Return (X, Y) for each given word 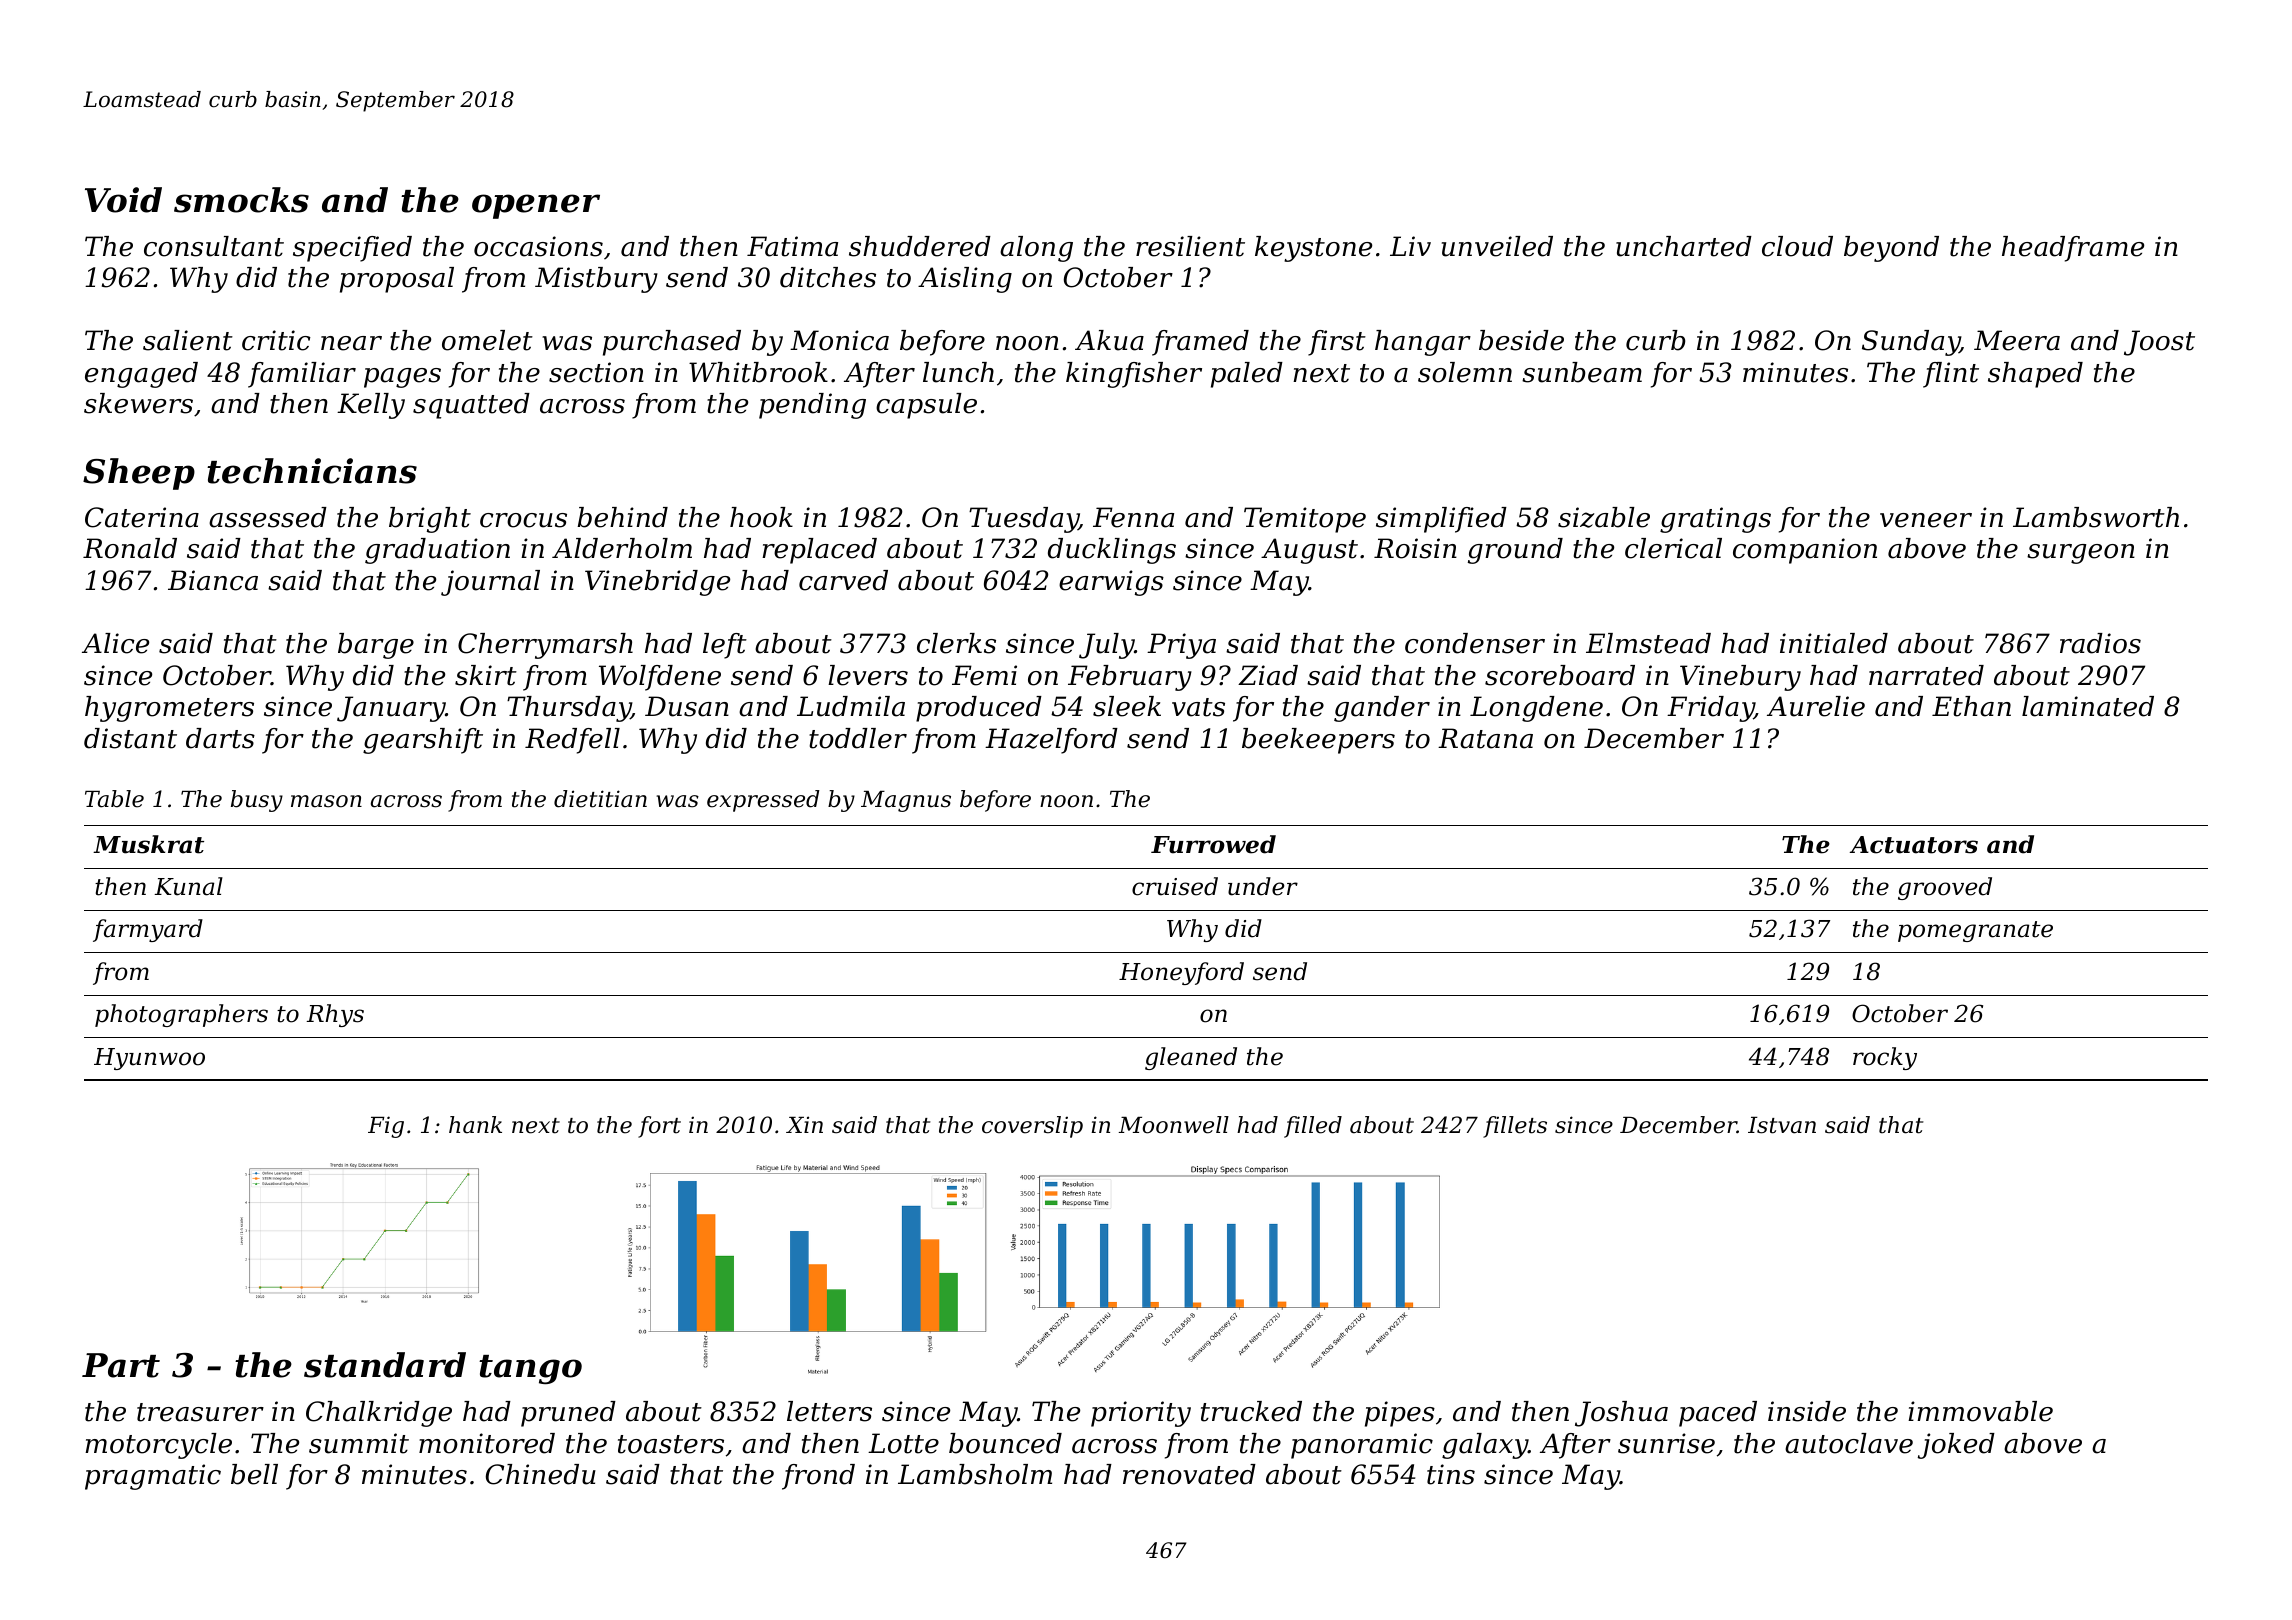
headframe (2073, 249)
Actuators (1914, 845)
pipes (1400, 1414)
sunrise (1666, 1443)
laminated (2088, 706)
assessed (268, 517)
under (1263, 886)
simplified (1441, 520)
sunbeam (1582, 372)
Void (123, 200)
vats (1198, 707)
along (1036, 249)
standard (385, 1365)
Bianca (213, 580)
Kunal (188, 886)
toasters (671, 1444)
